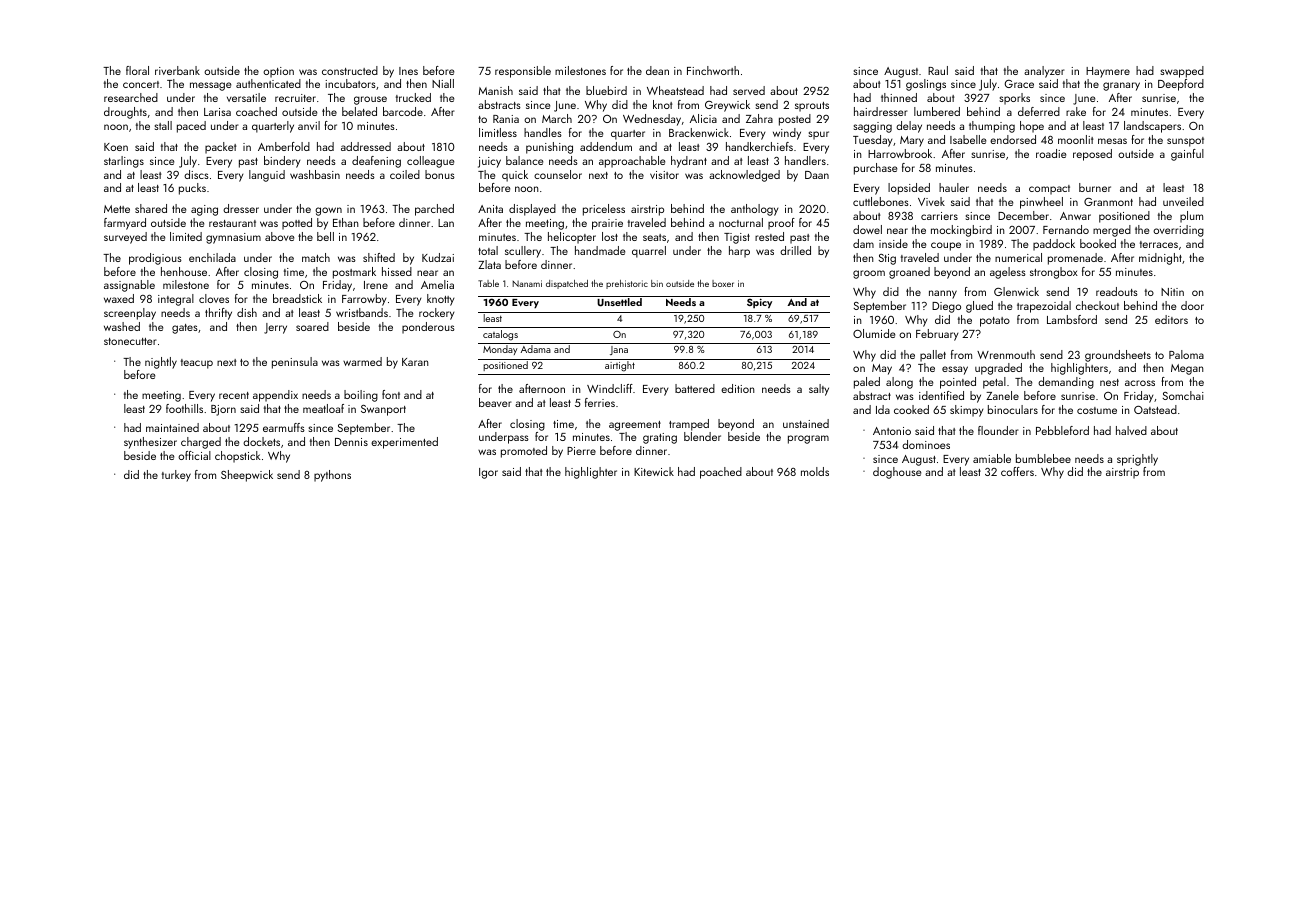 The height and width of the screenshot is (924, 1308). Describe the element at coordinates (874, 333) in the screenshot. I see `Olumide` at that location.
